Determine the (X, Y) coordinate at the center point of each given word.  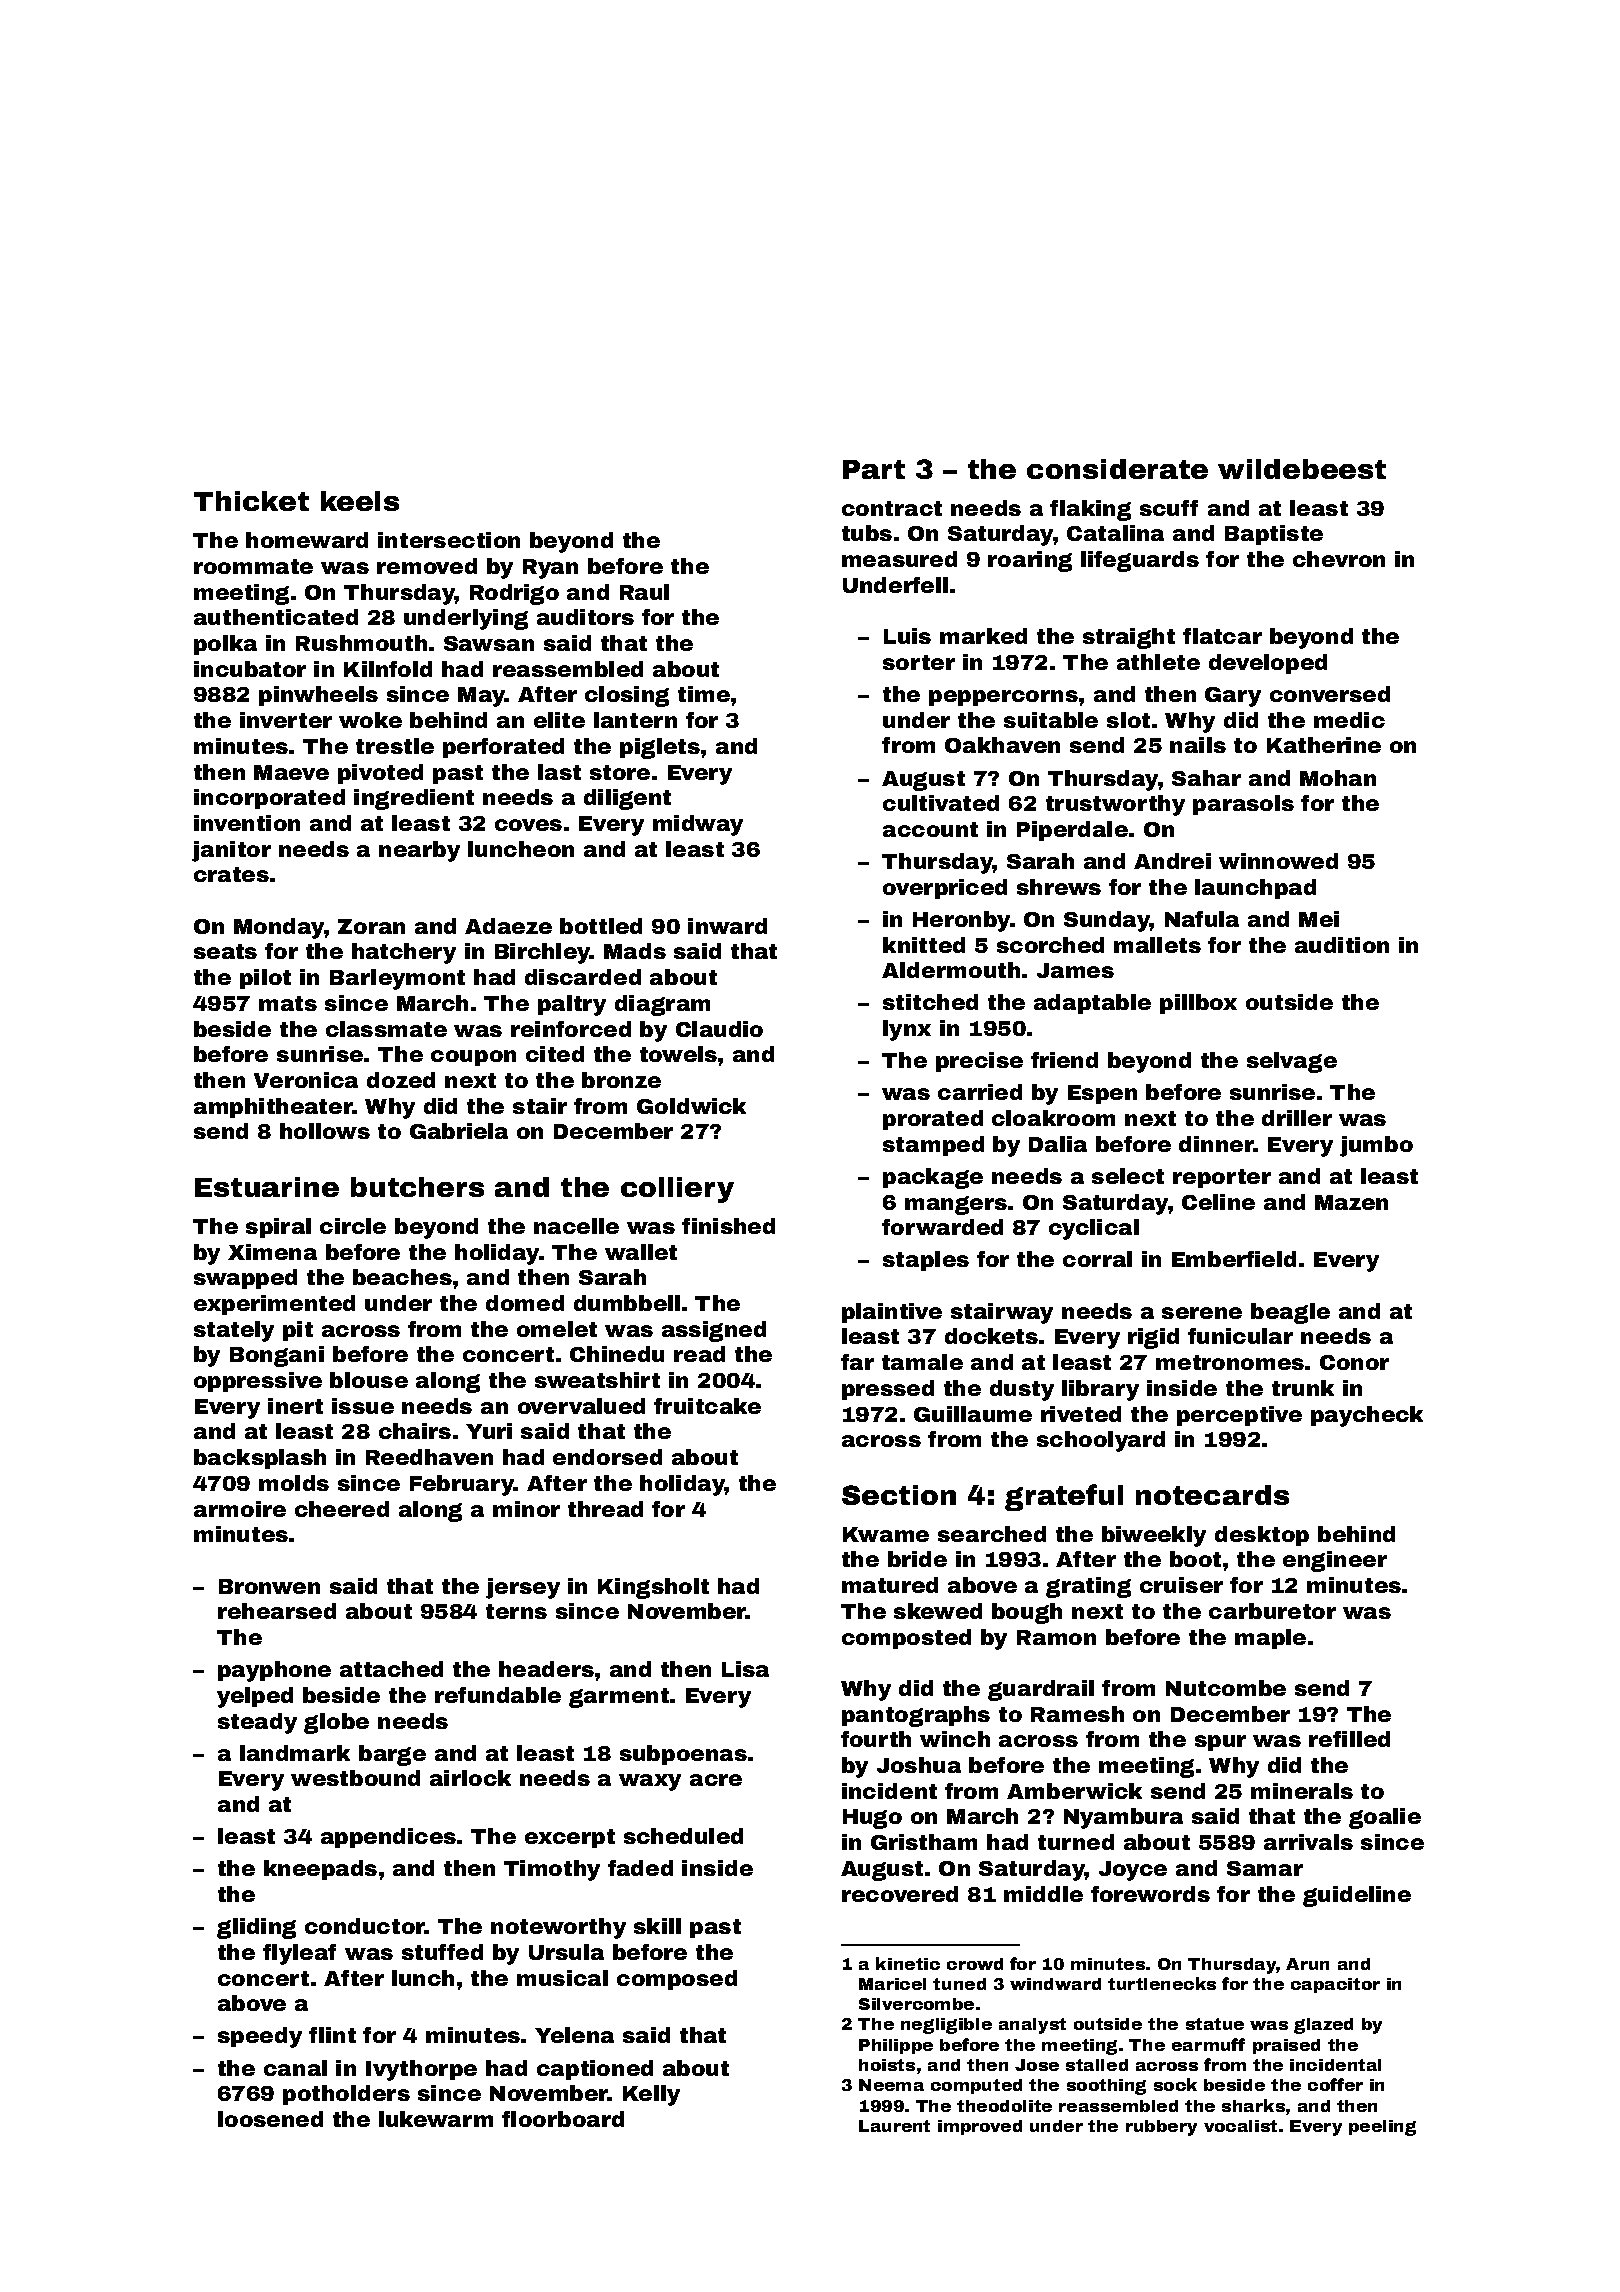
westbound (355, 1778)
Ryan (550, 569)
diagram (662, 1005)
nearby (419, 851)
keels (360, 501)
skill (657, 1926)
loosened (270, 2119)
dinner (1216, 1144)
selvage (1292, 1062)
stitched (930, 1002)
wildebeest (1302, 469)
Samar (1265, 1868)
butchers (417, 1187)
